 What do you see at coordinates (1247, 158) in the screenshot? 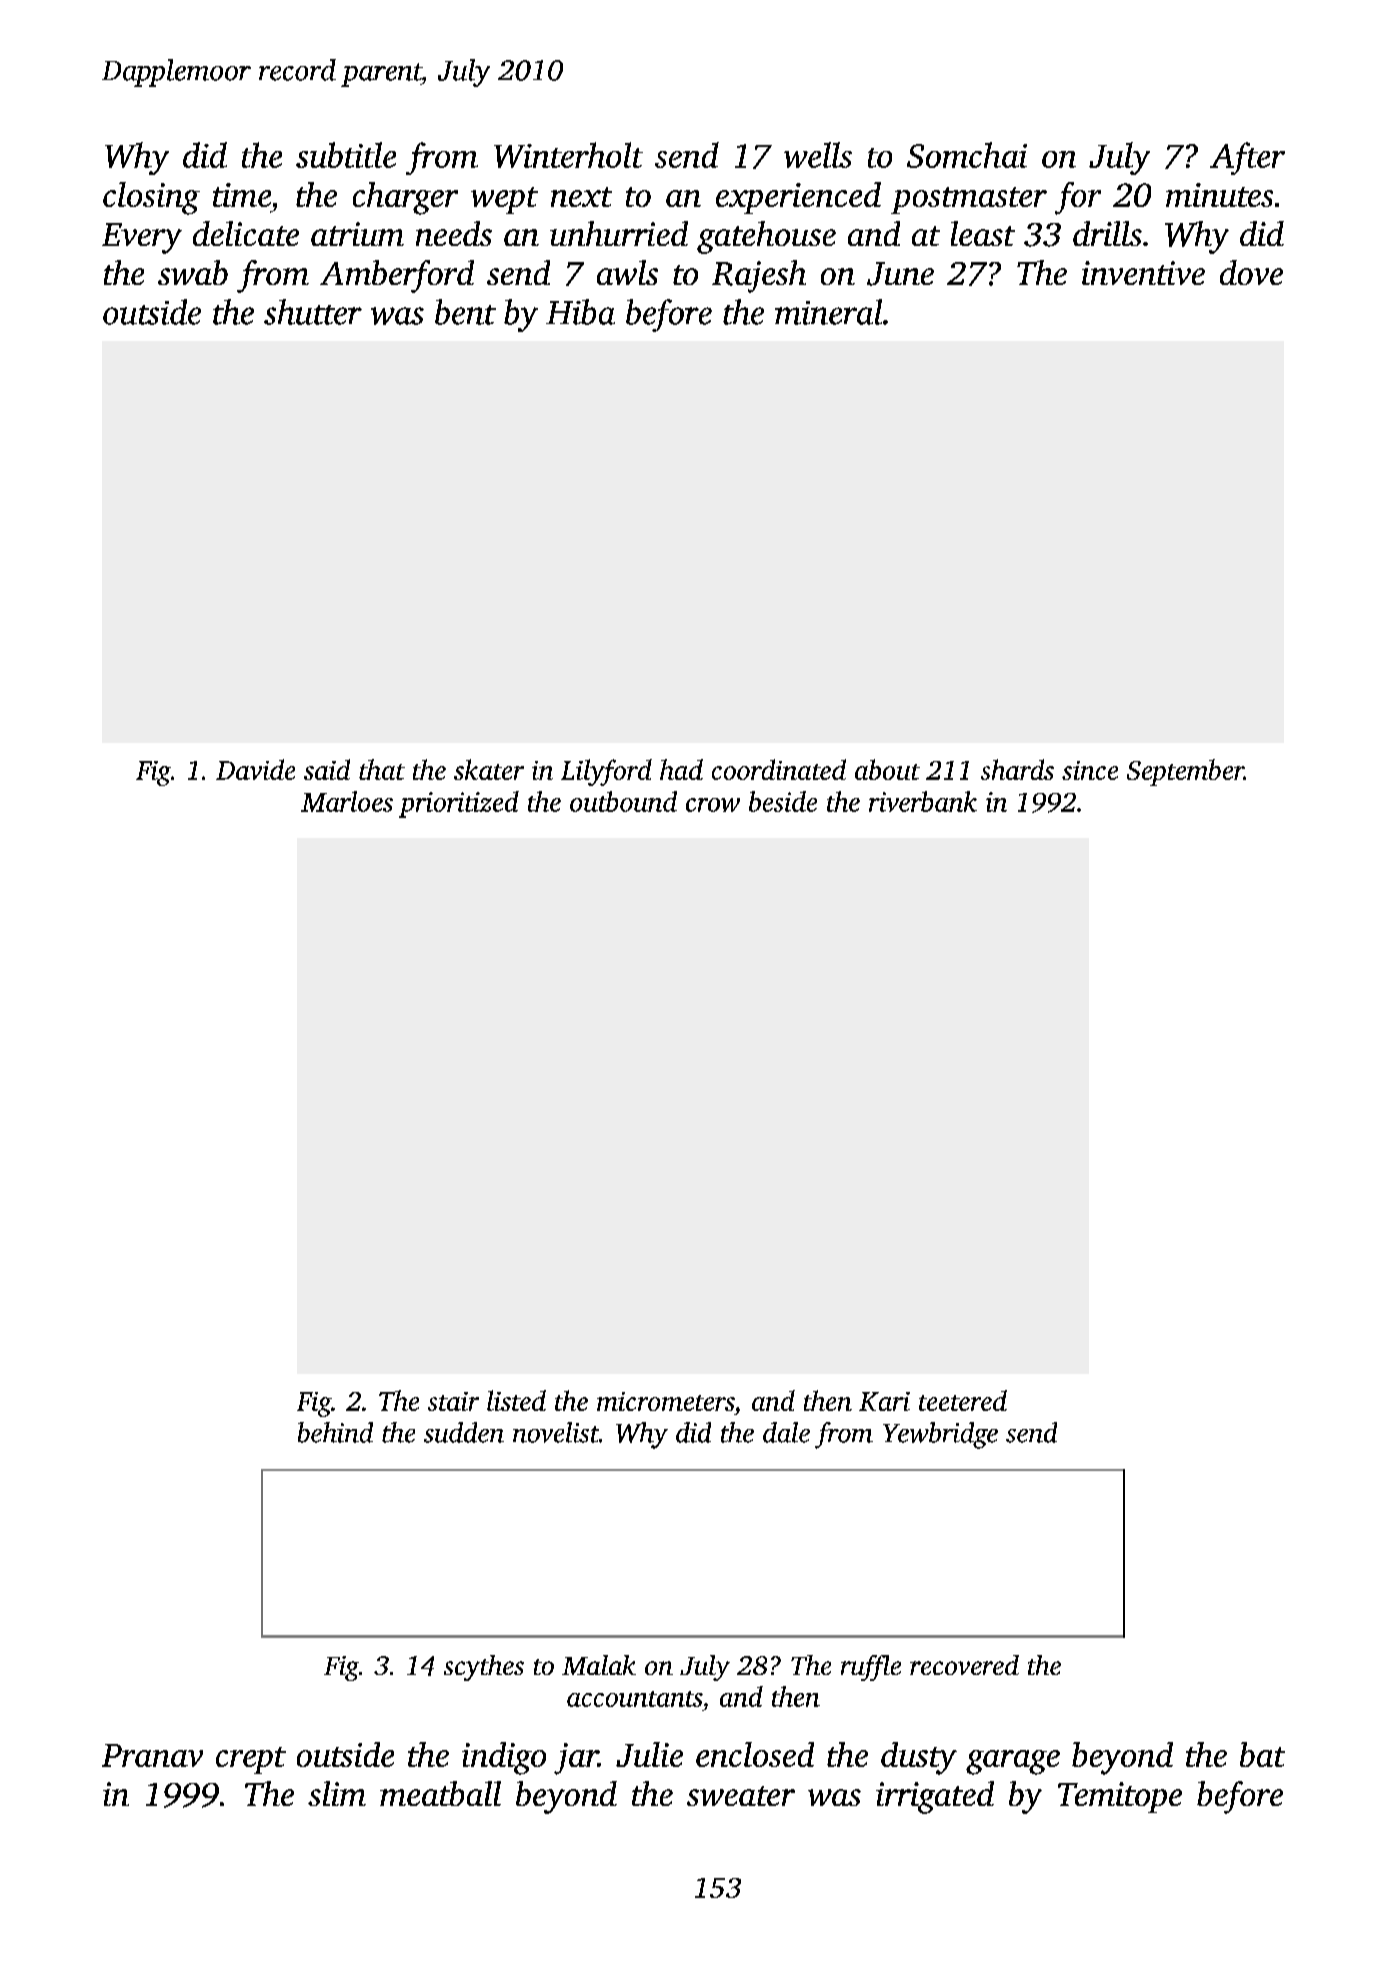
I see `After` at bounding box center [1247, 158].
